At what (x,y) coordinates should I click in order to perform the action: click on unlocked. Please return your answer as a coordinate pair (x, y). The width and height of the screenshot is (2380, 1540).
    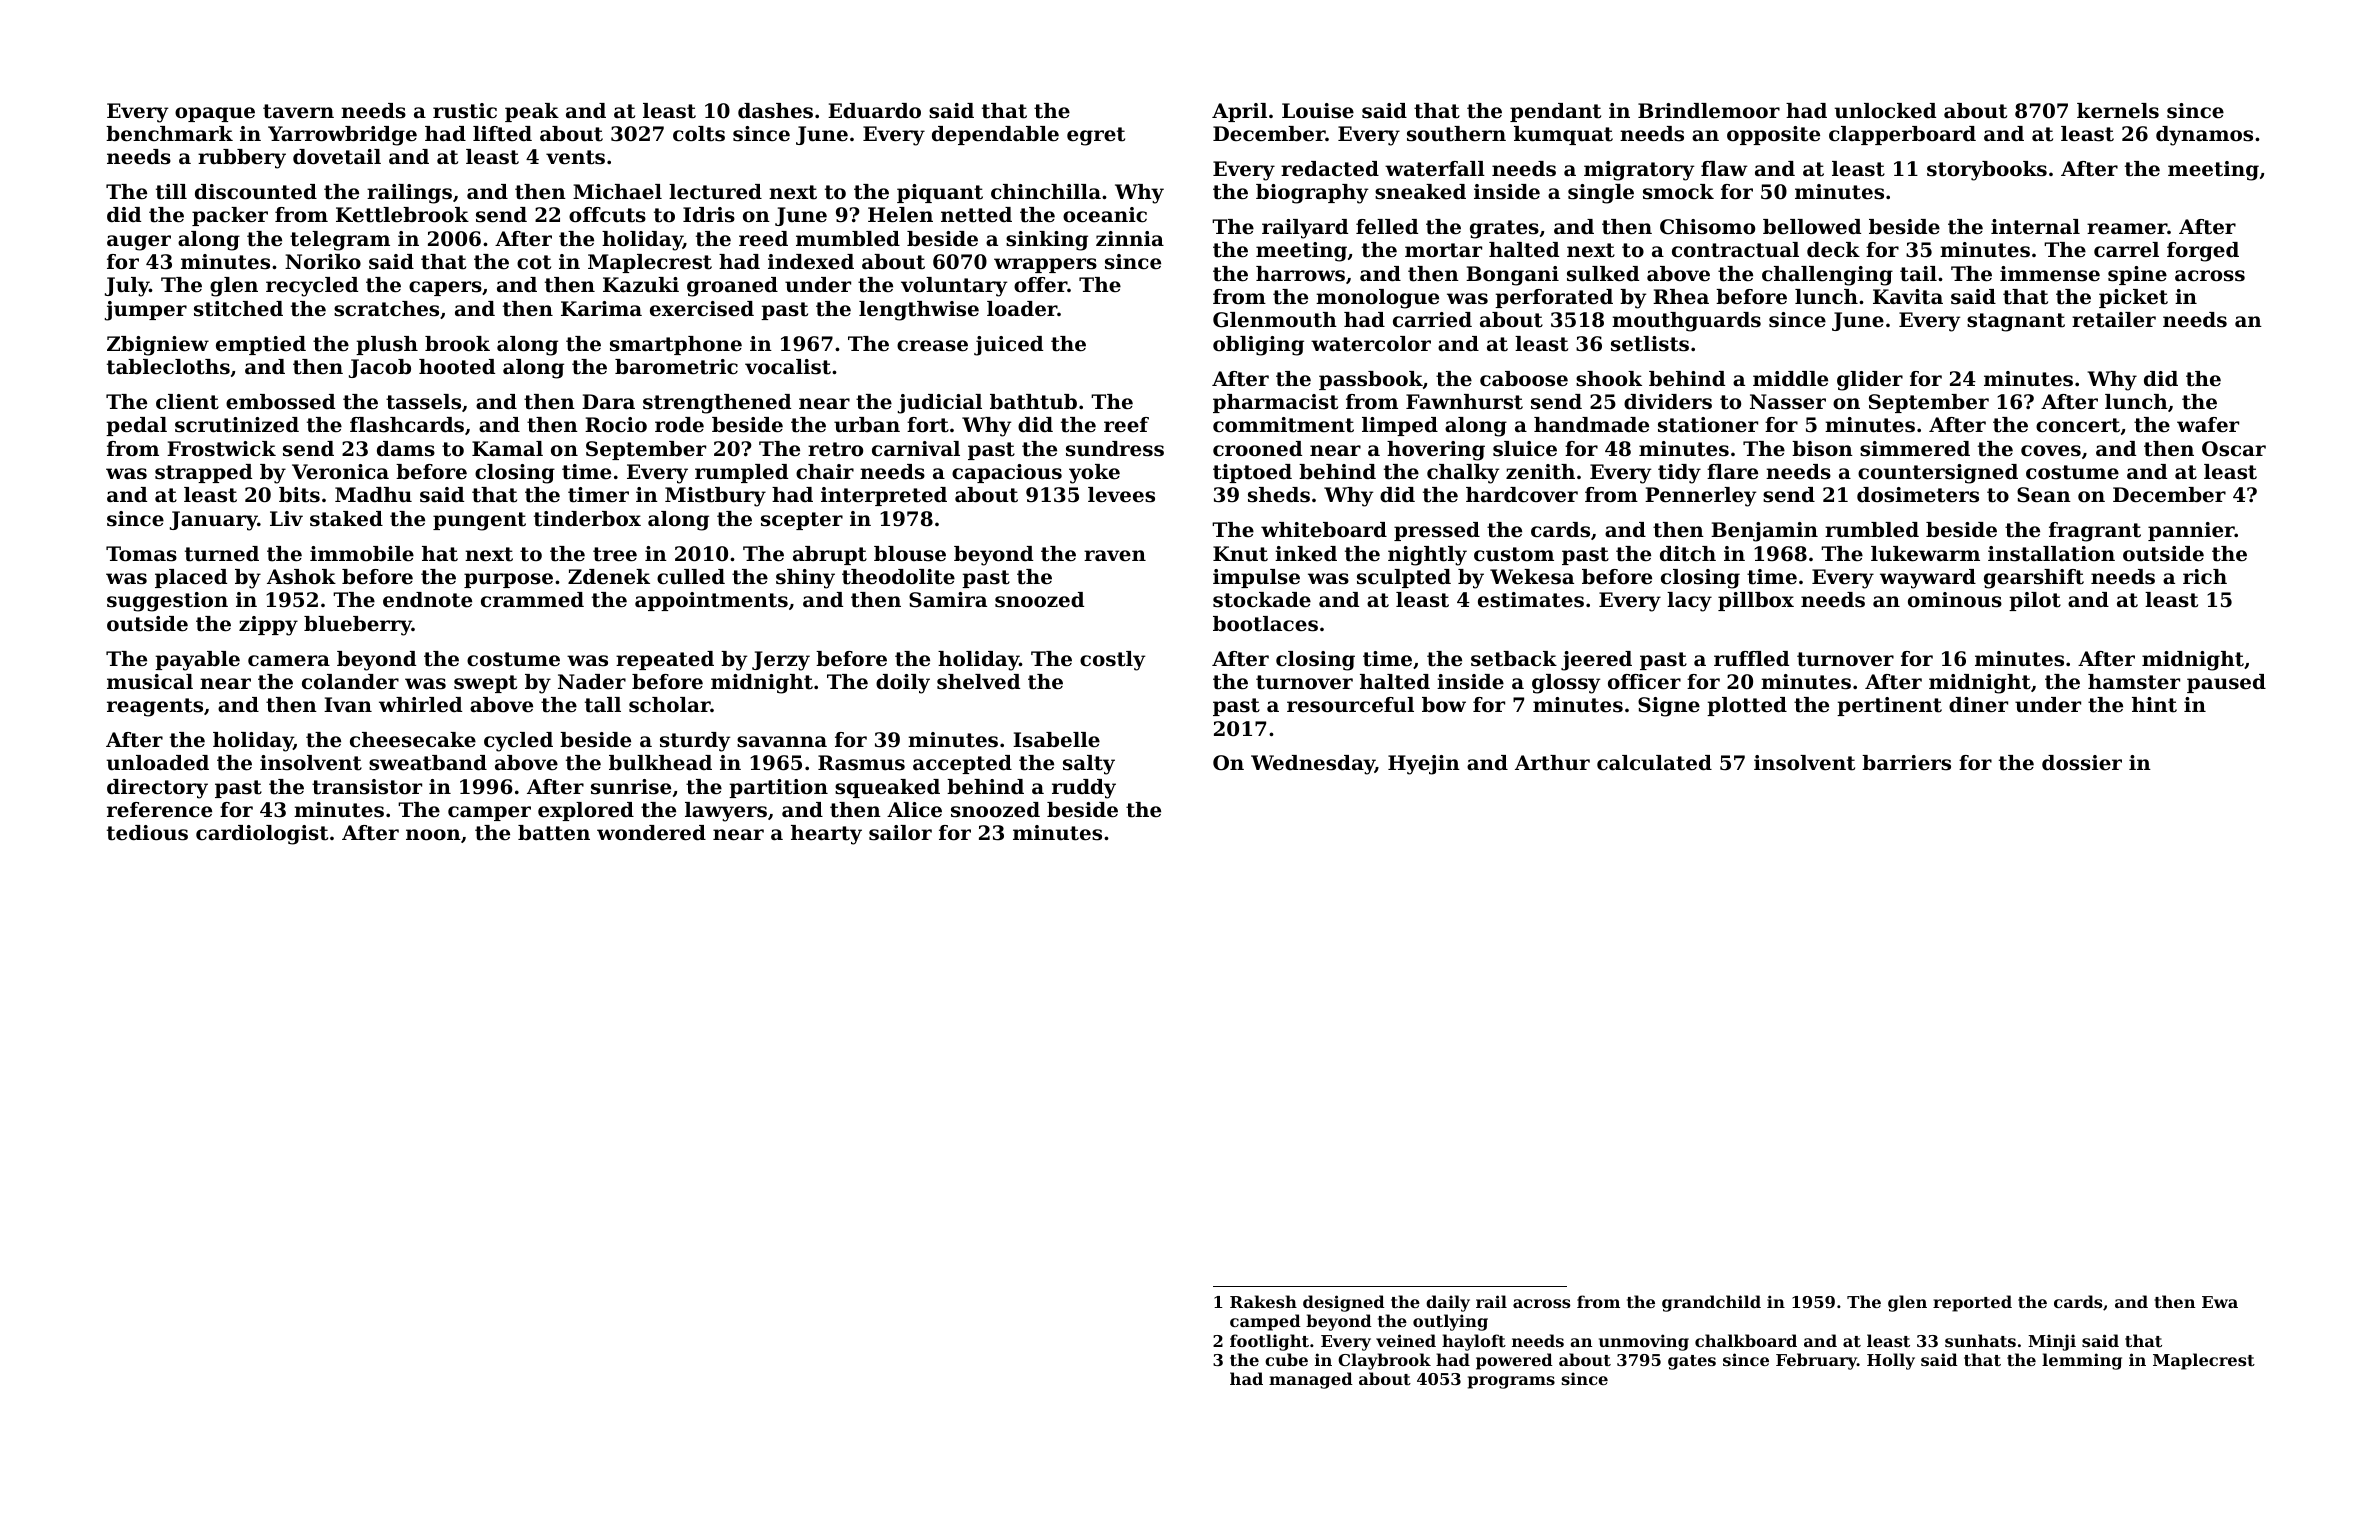
    Looking at the image, I should click on (1885, 111).
